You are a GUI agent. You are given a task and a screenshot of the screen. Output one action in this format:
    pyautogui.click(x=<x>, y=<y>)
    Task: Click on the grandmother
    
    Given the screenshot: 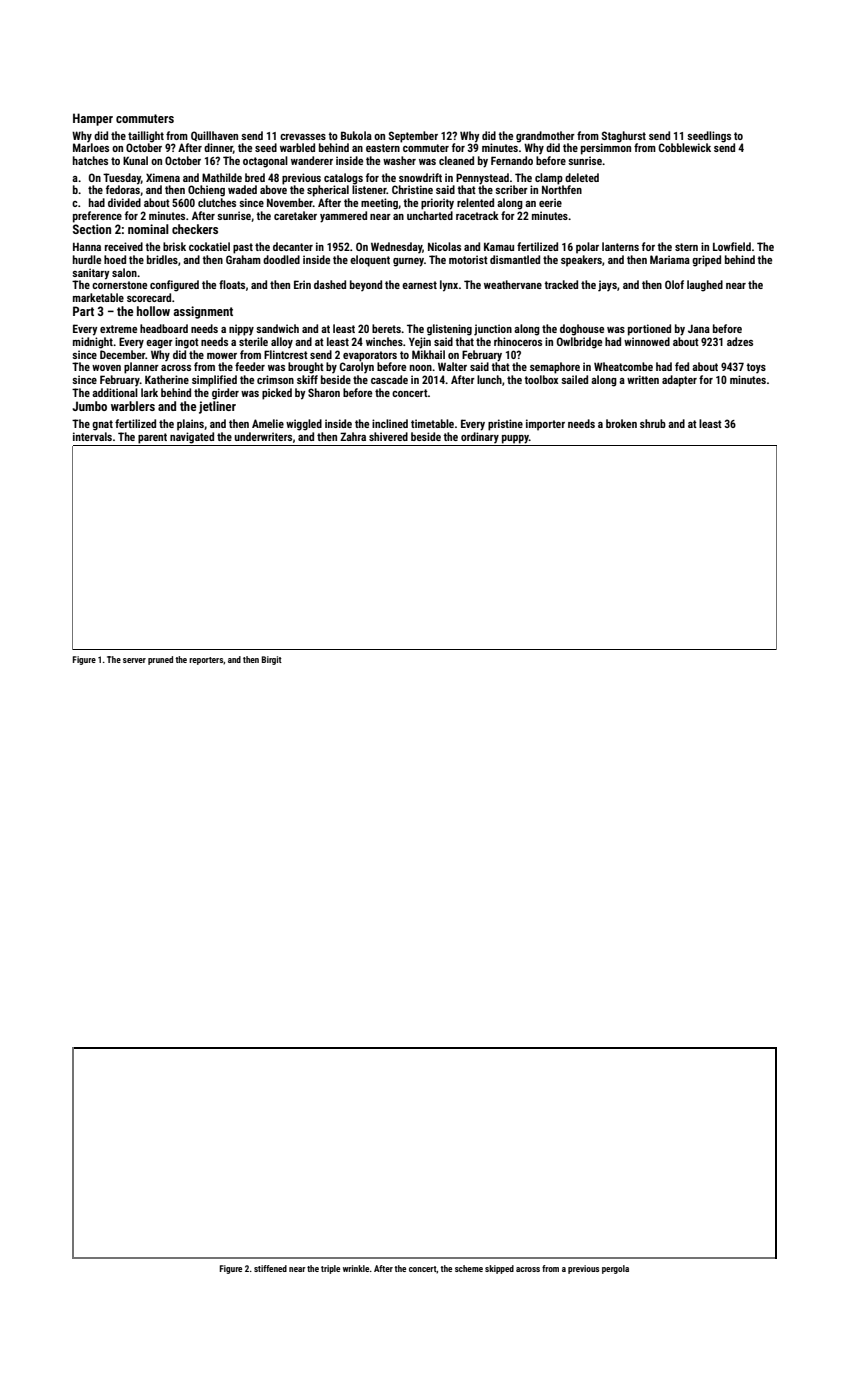 What is the action you would take?
    pyautogui.click(x=545, y=137)
